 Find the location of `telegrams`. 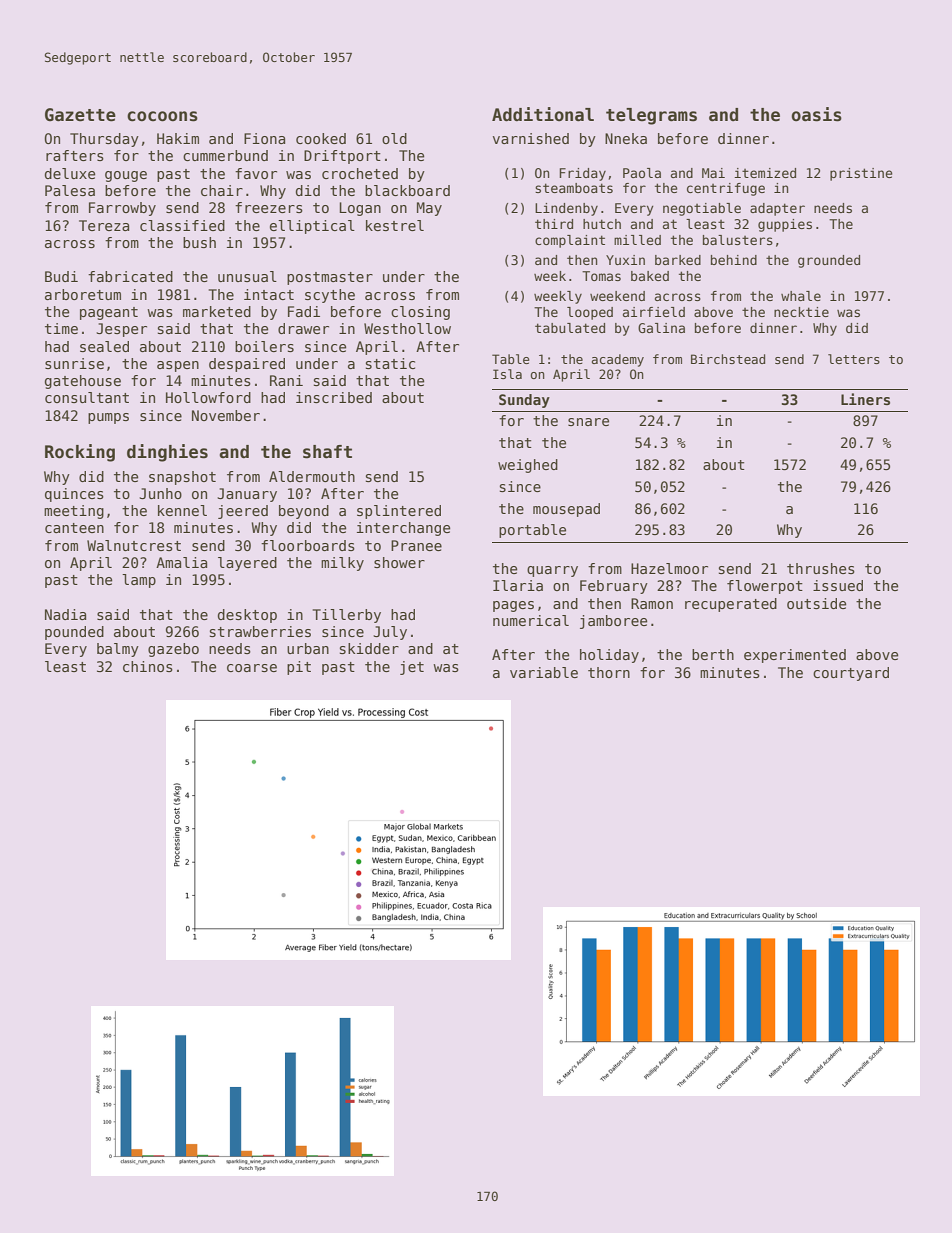

telegrams is located at coordinates (651, 116).
